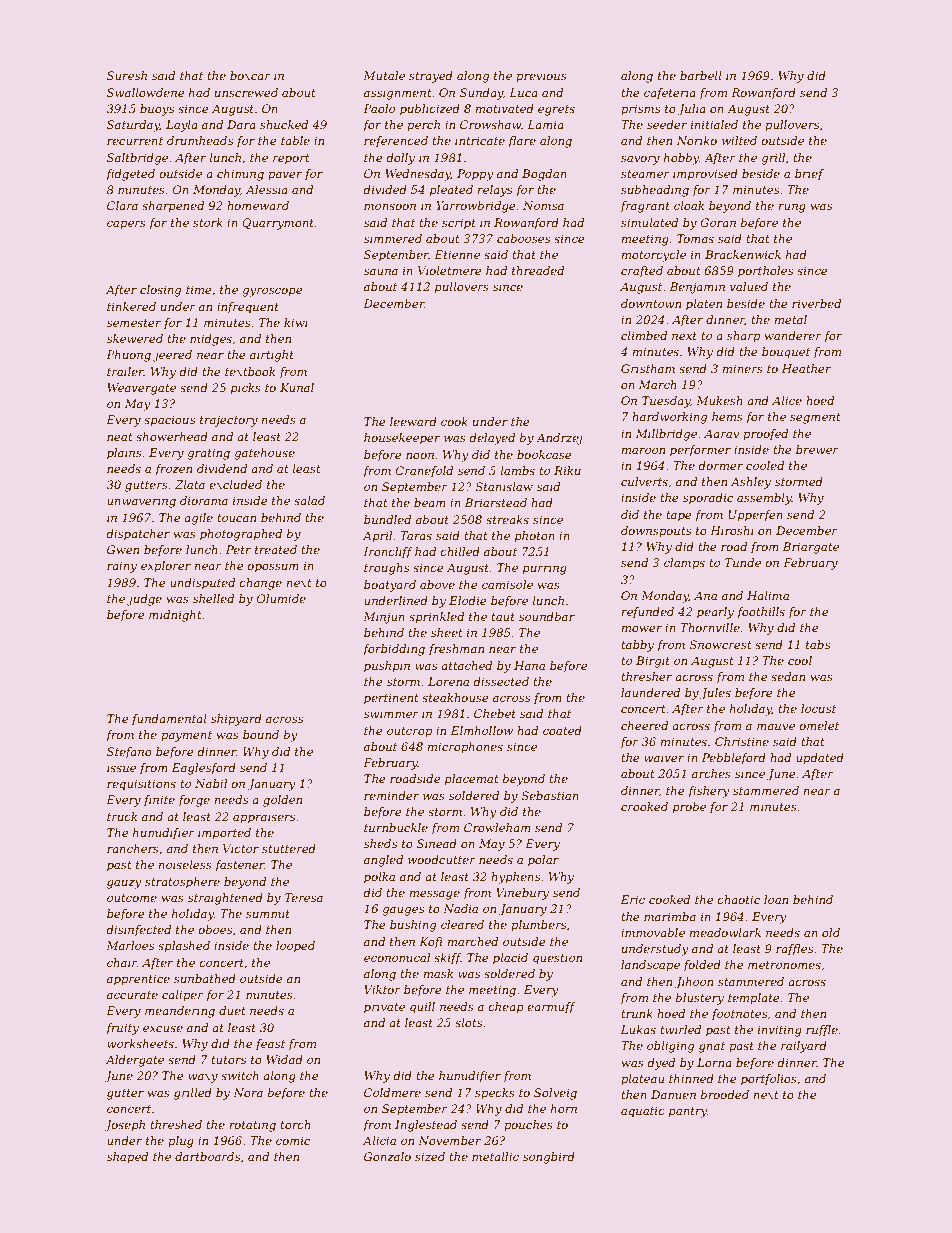 Image resolution: width=952 pixels, height=1233 pixels. Describe the element at coordinates (764, 499) in the screenshot. I see `assembly` at that location.
